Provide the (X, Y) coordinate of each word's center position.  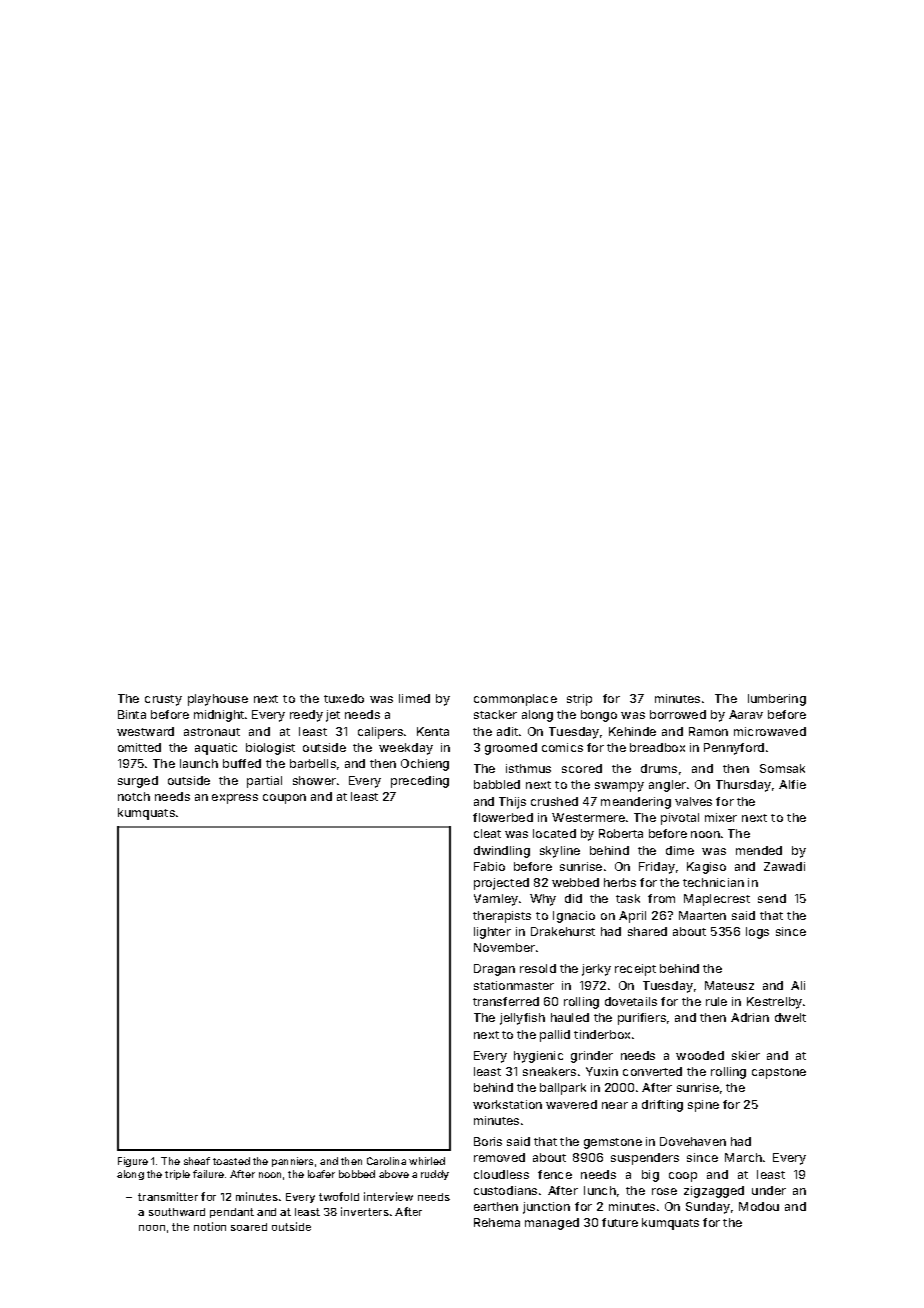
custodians (505, 1190)
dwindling (502, 852)
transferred (506, 1001)
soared (249, 1227)
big (650, 1176)
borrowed (678, 714)
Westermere (588, 817)
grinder (592, 1057)
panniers (292, 1162)
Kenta (433, 731)
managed (552, 1224)
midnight (219, 716)
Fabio (489, 866)
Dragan (494, 970)
